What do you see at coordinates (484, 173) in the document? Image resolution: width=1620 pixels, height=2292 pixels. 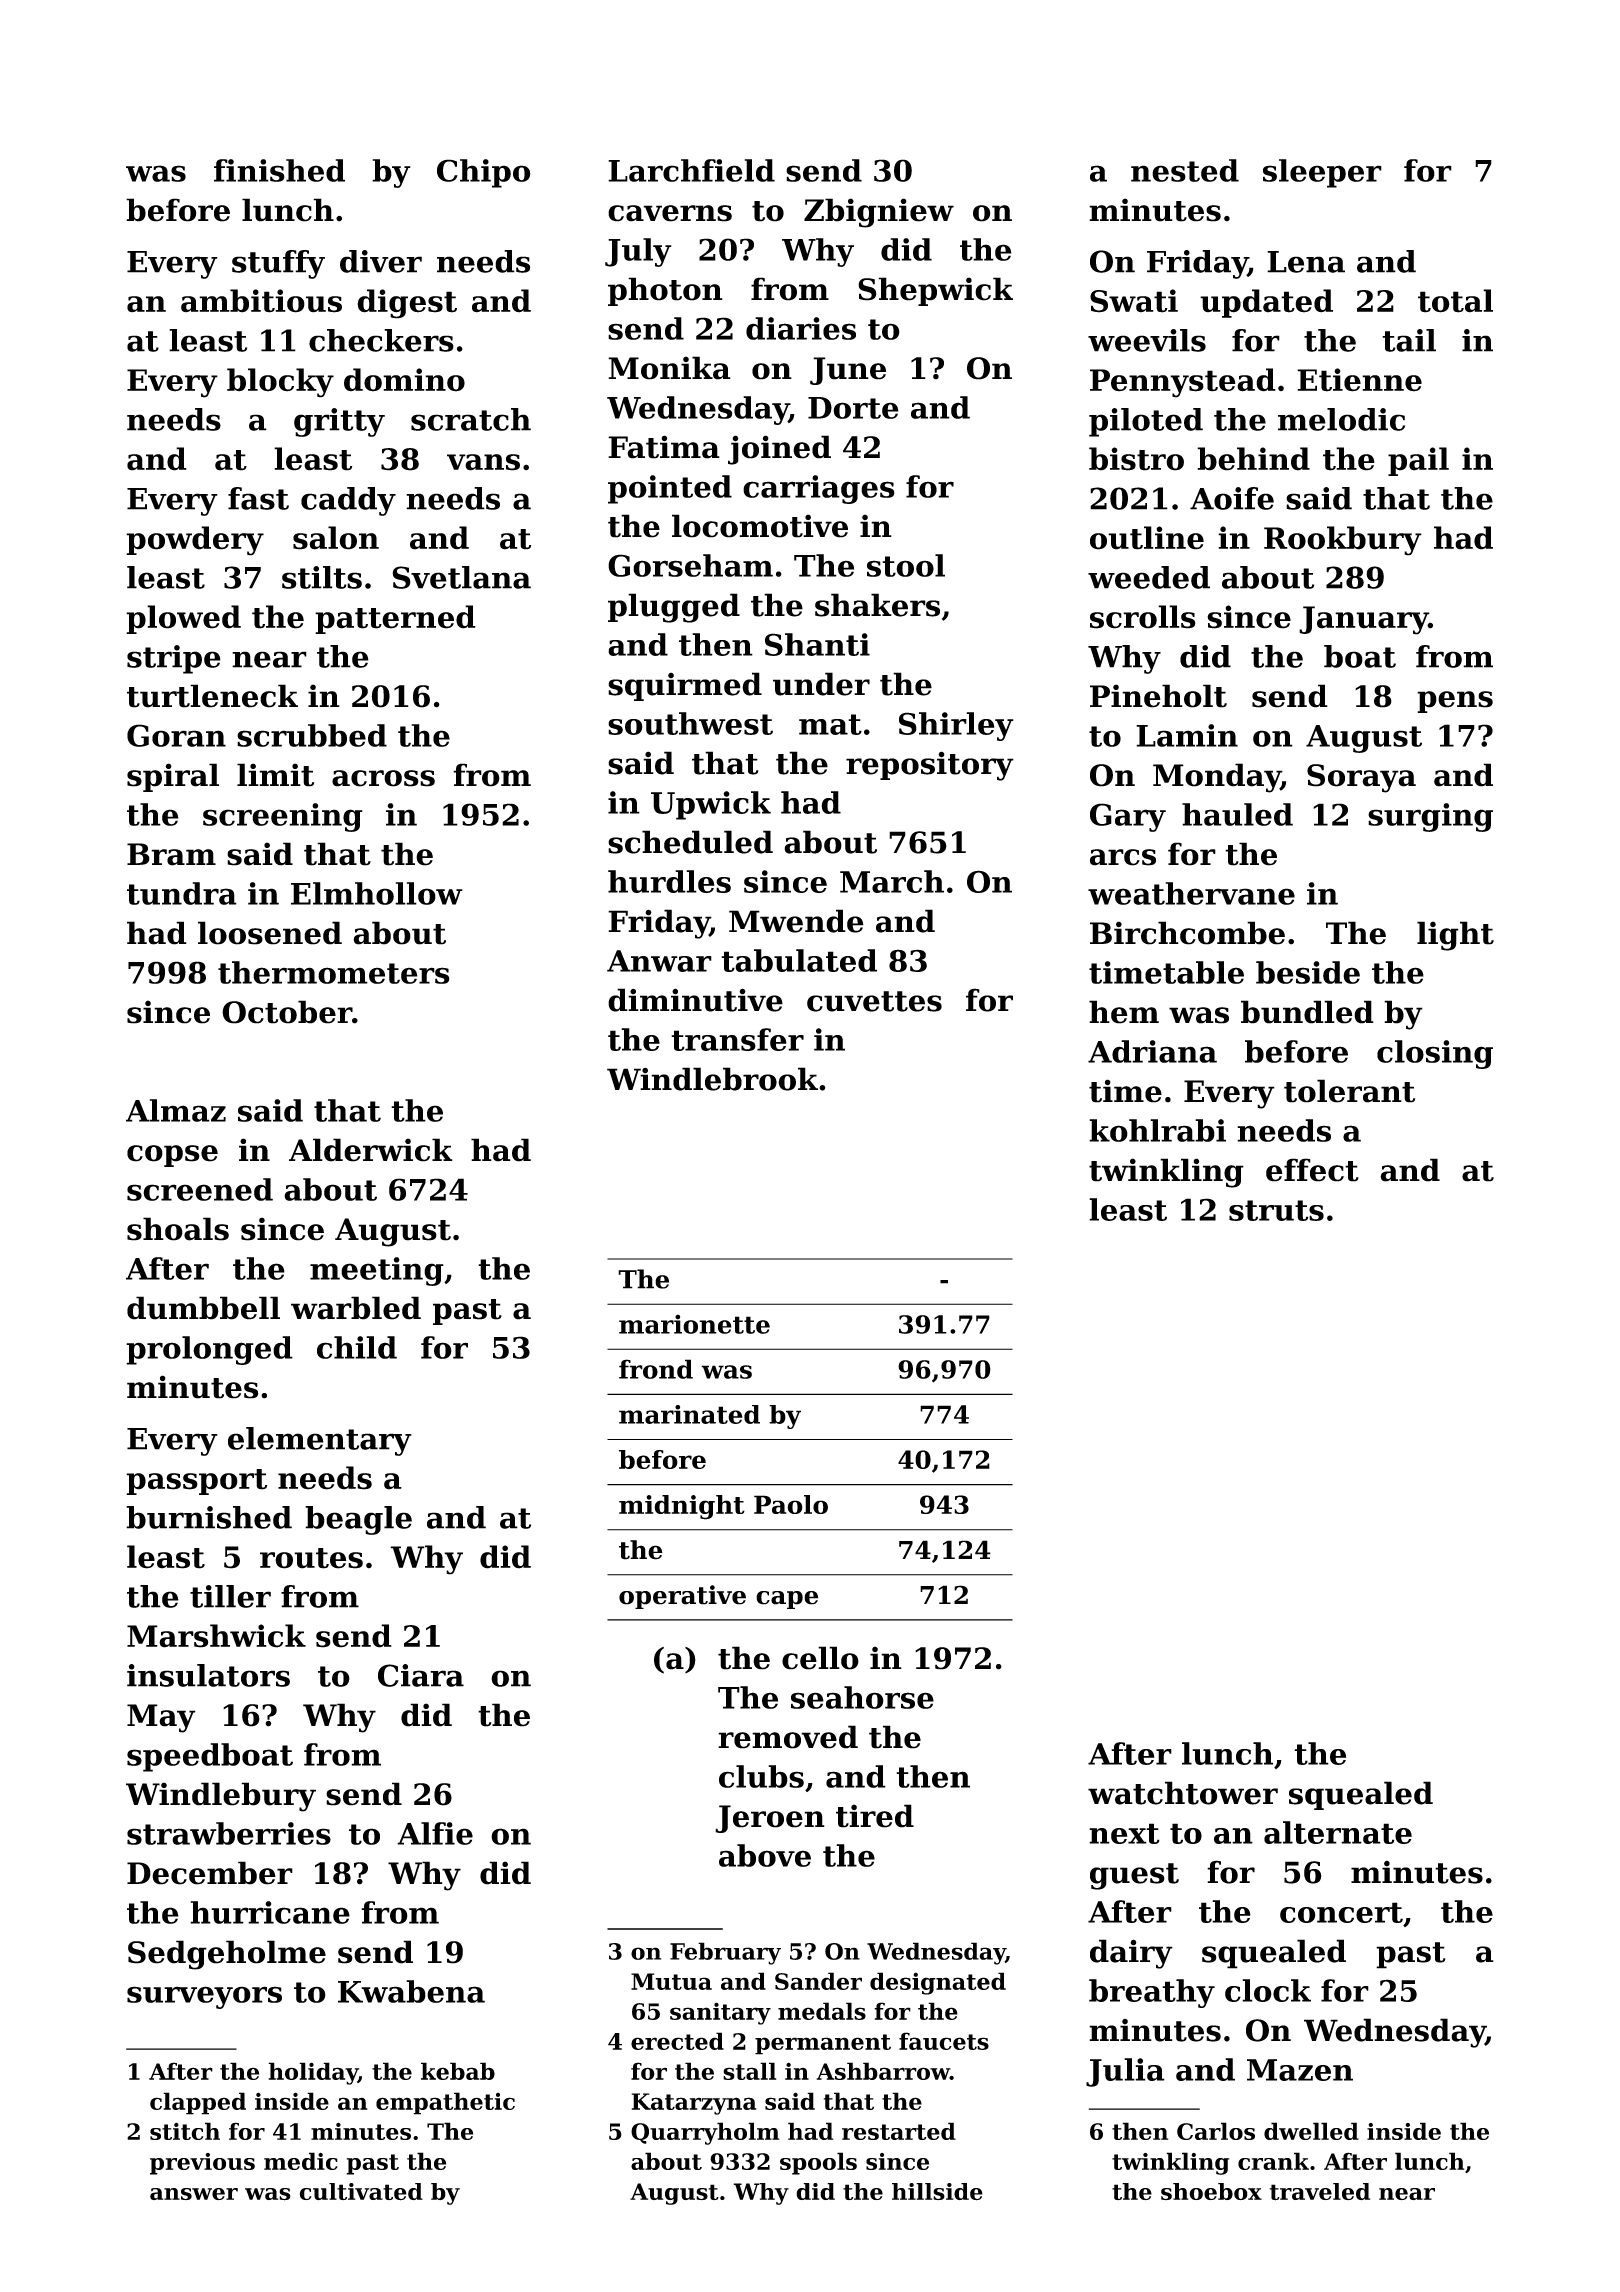 I see `Chipo` at bounding box center [484, 173].
